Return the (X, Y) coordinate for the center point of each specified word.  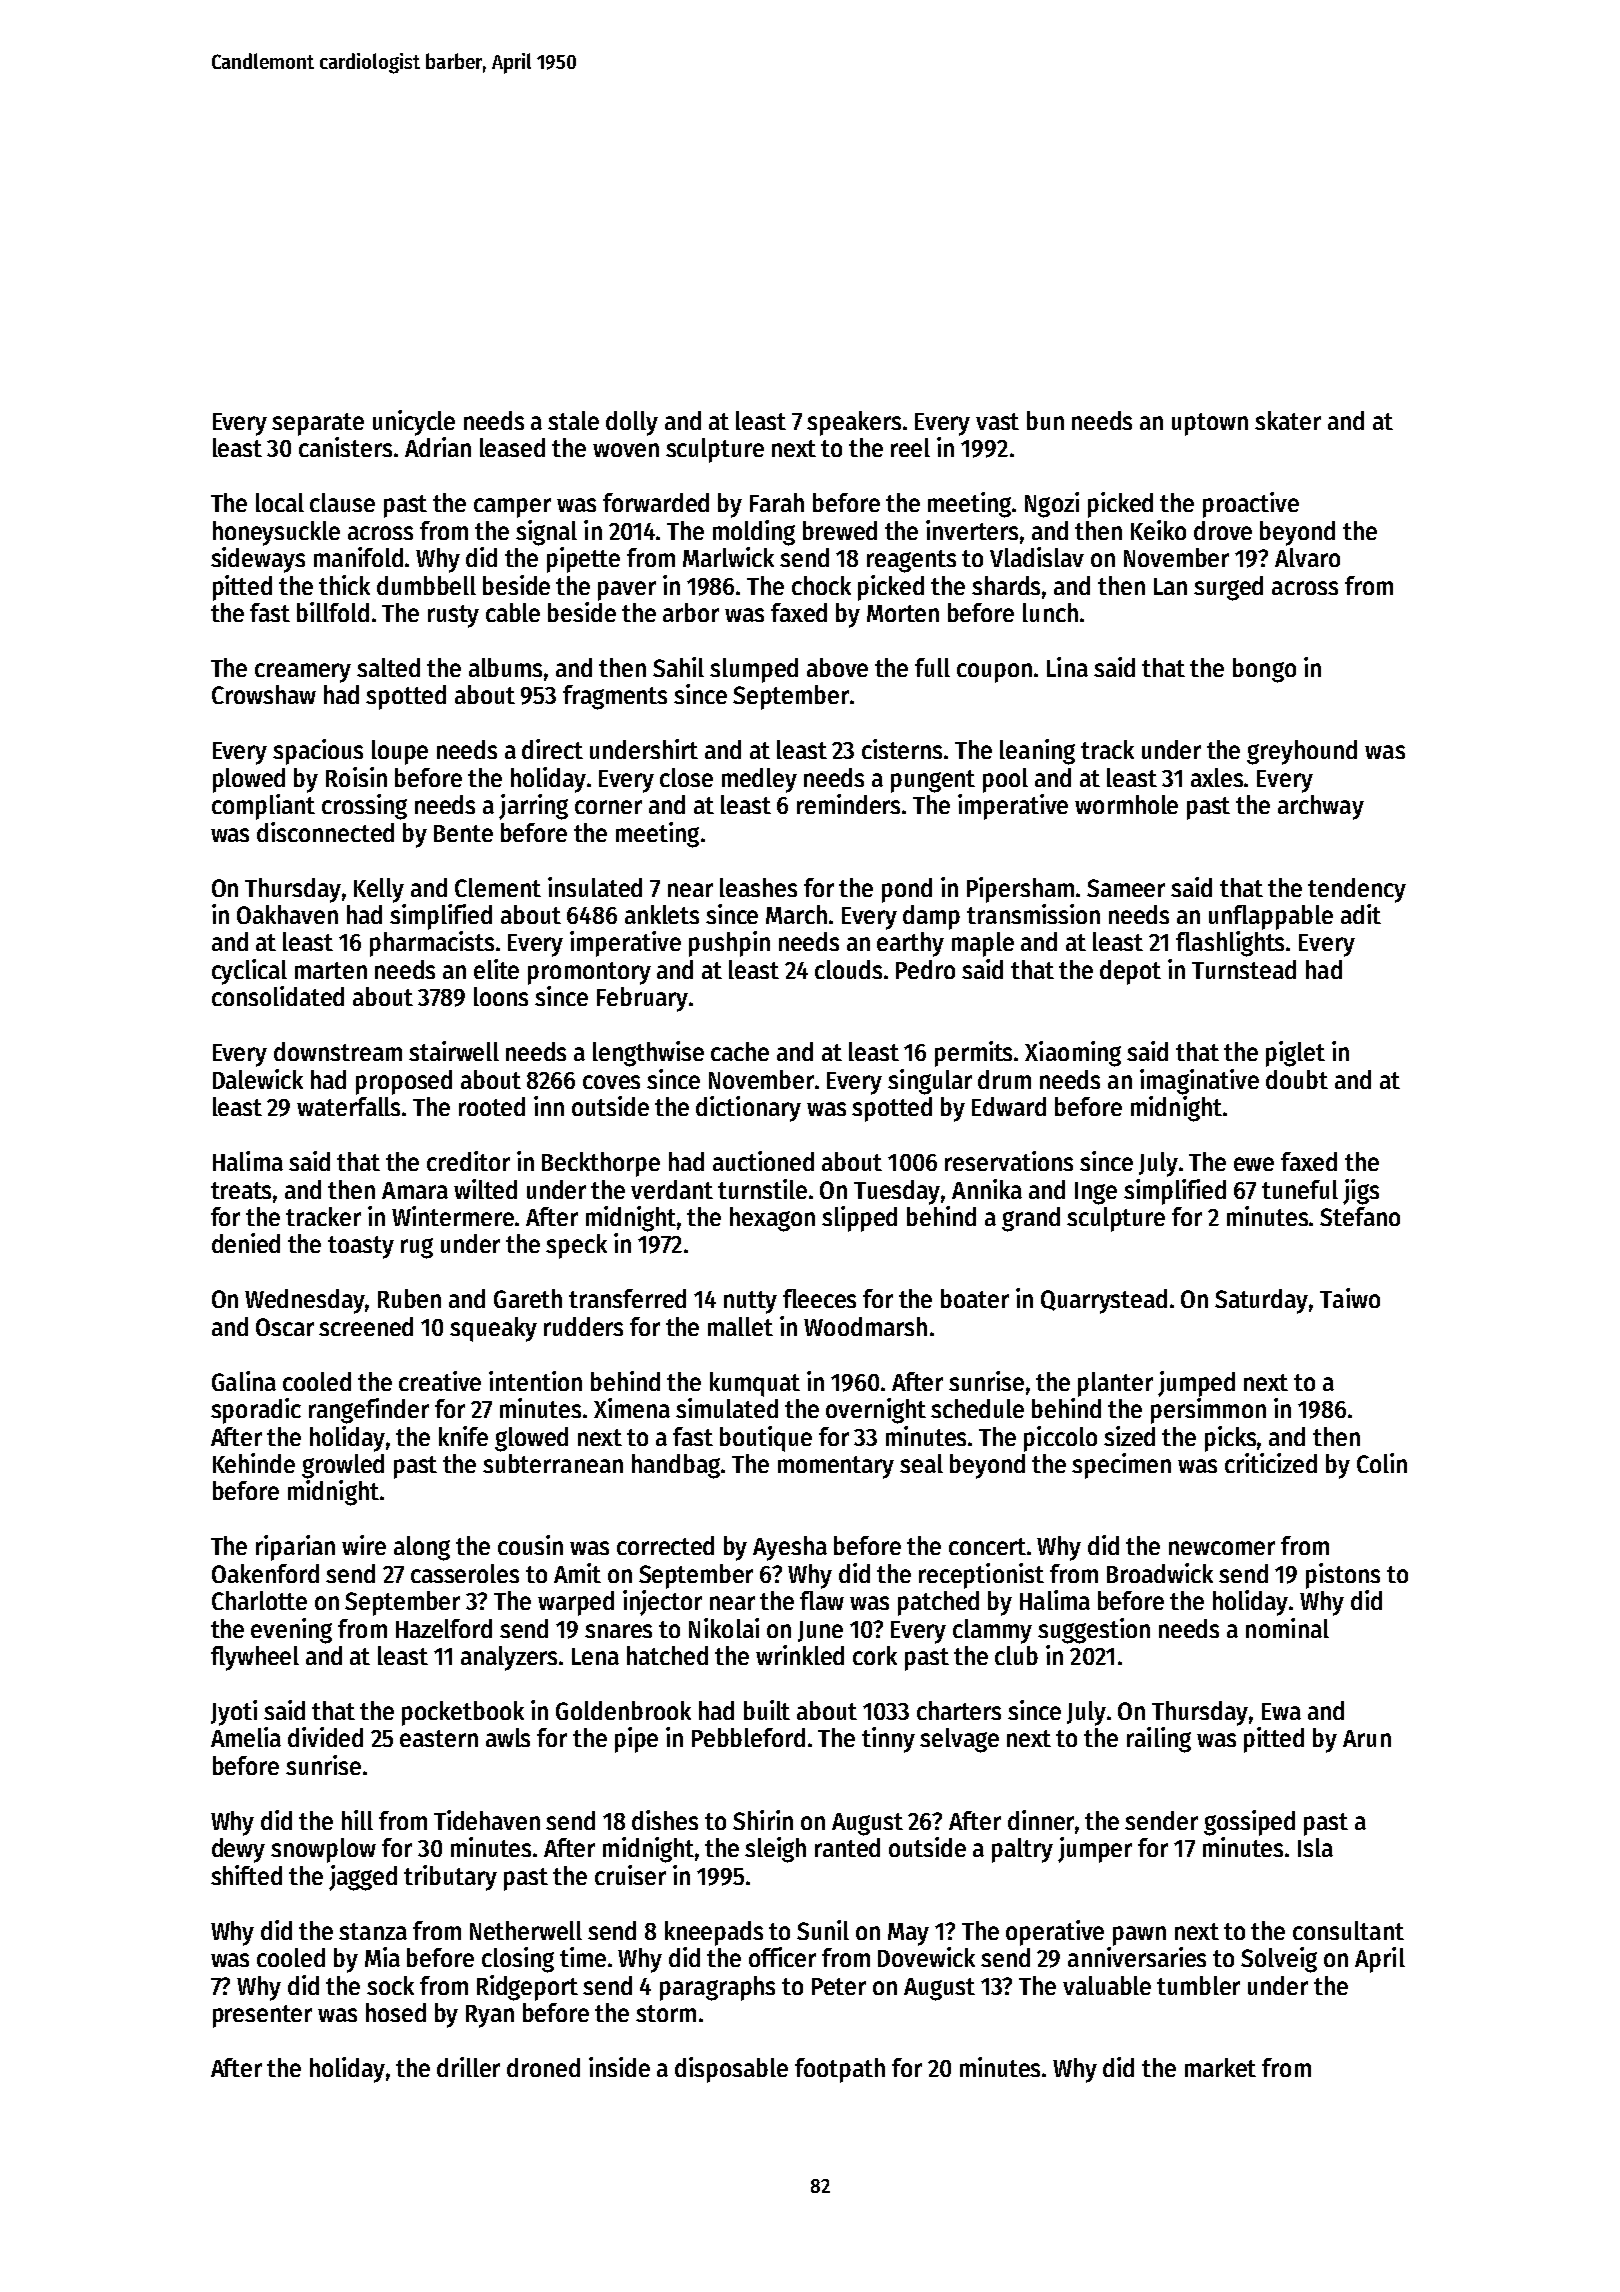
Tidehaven (487, 1820)
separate (318, 424)
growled (343, 1466)
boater (975, 1298)
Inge (1096, 1193)
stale (573, 420)
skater (1288, 420)
